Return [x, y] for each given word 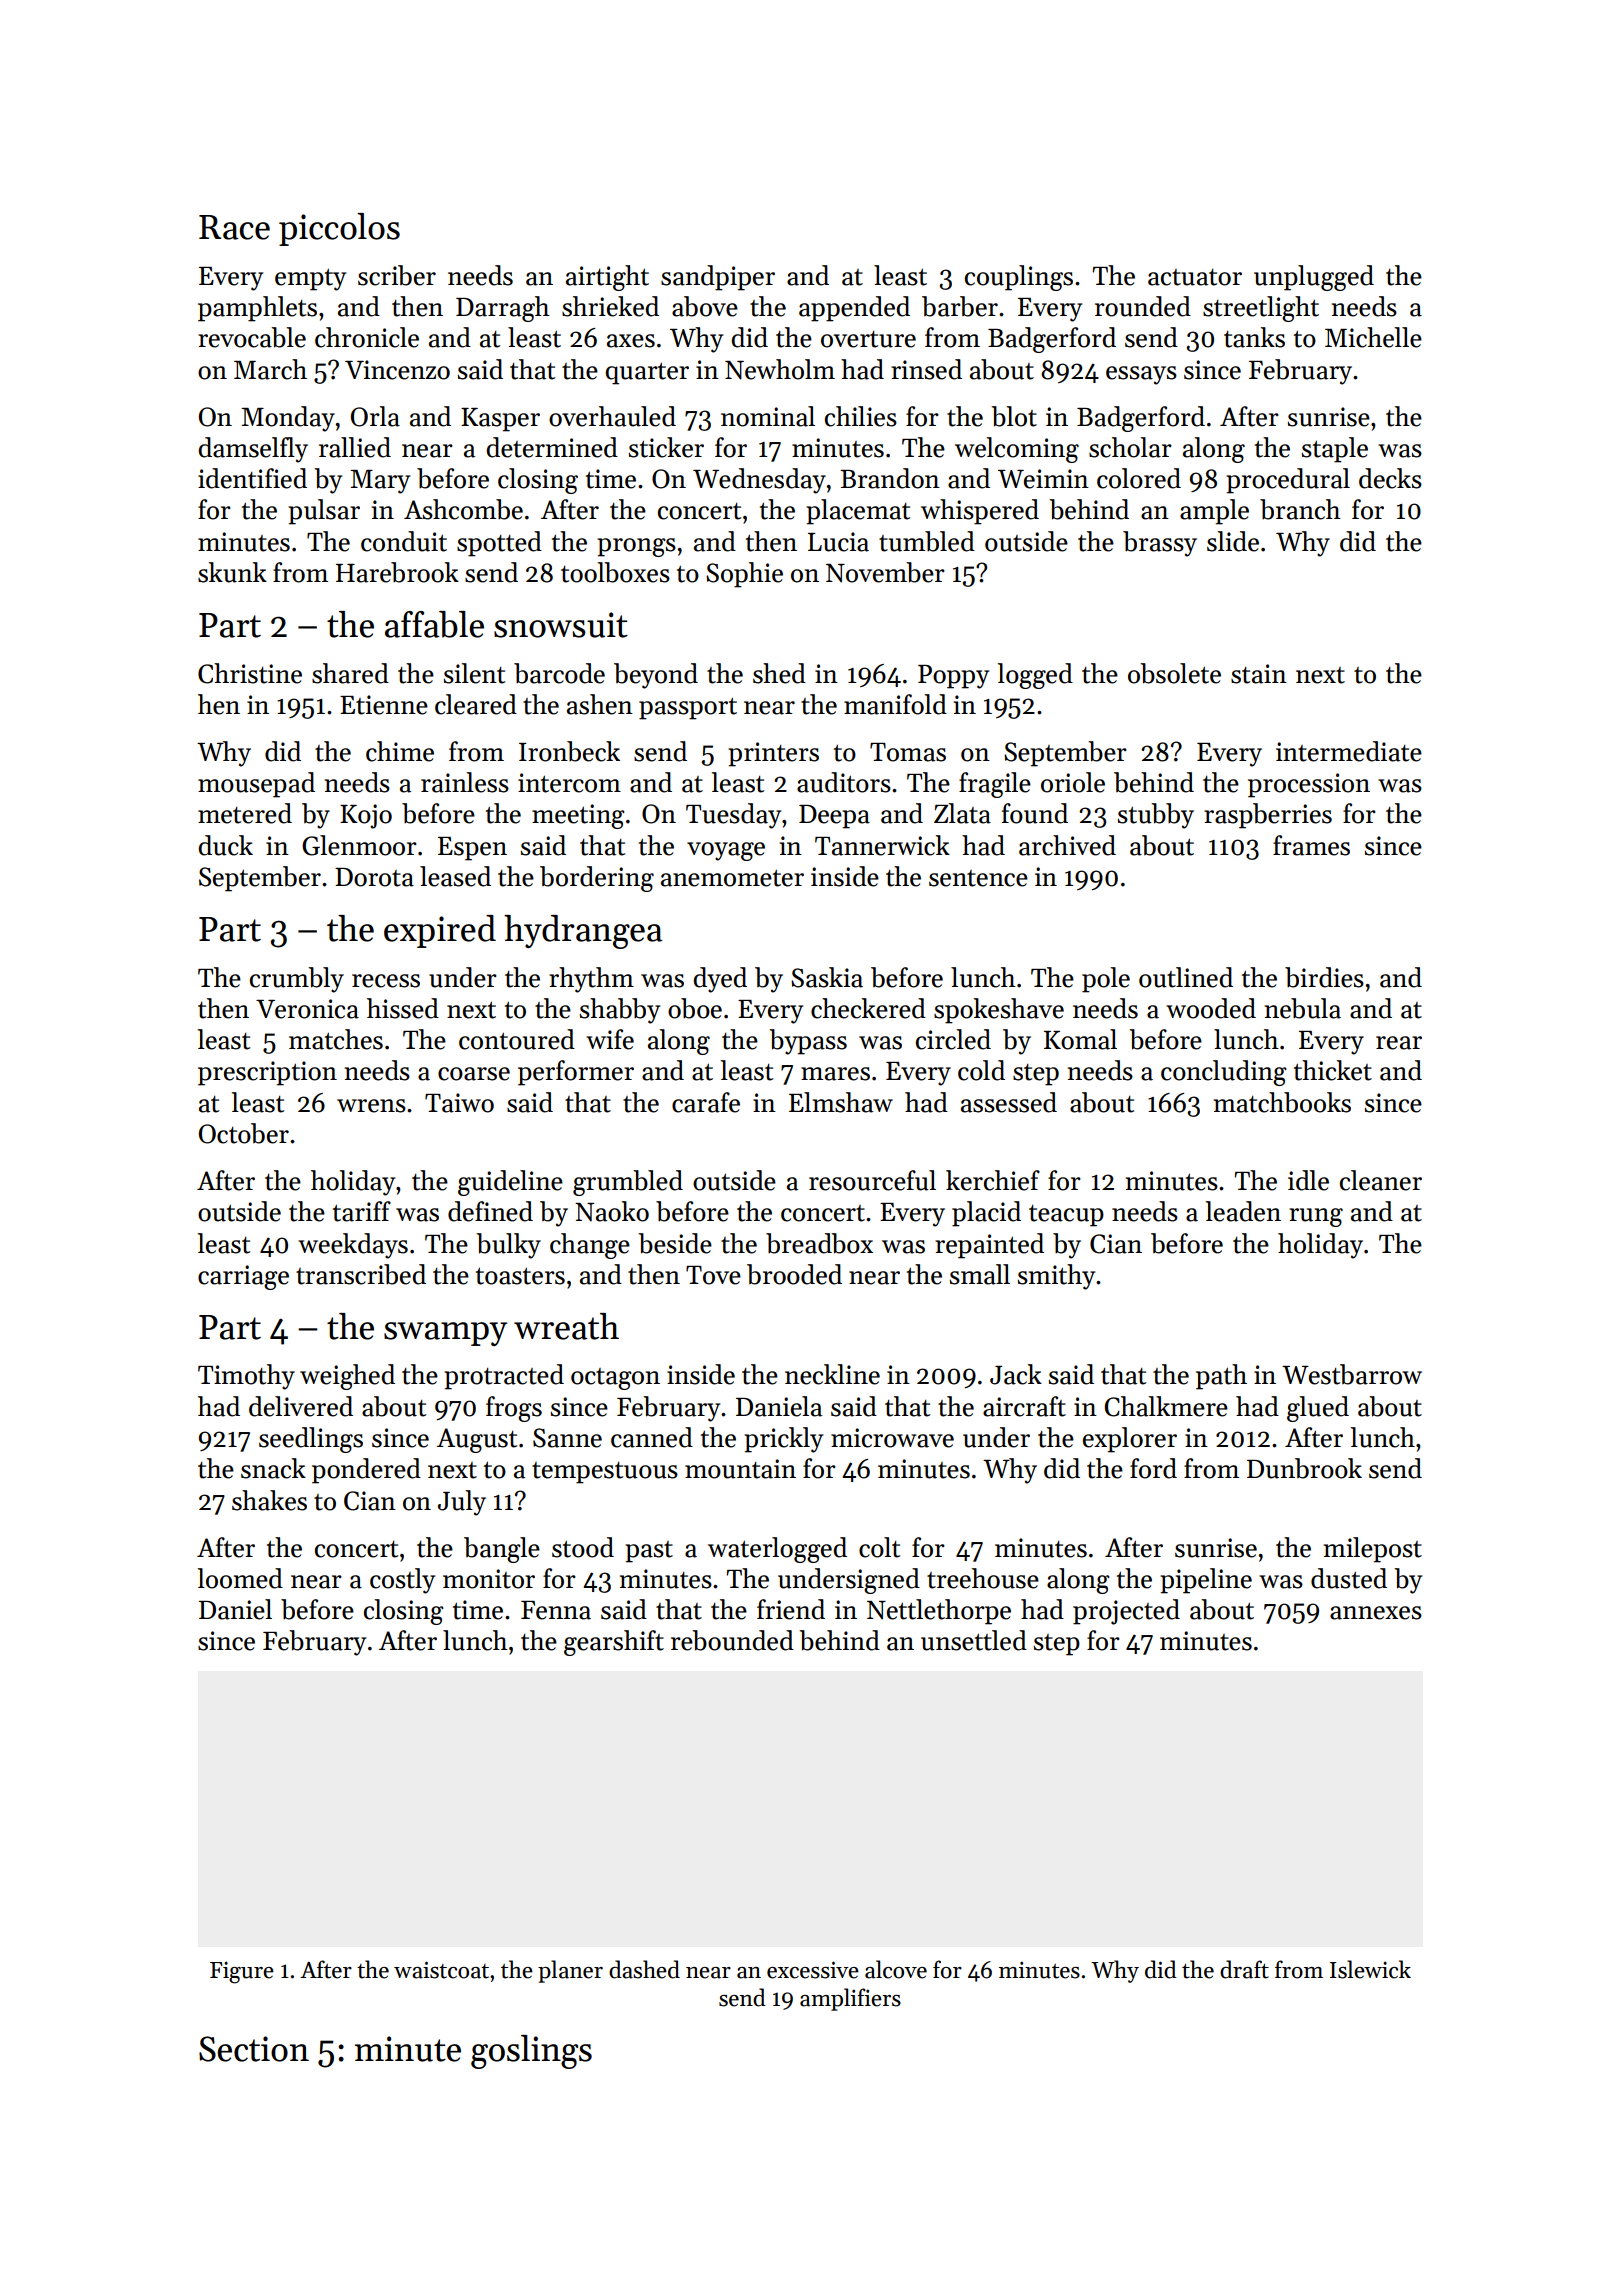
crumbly [297, 980]
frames [1311, 845]
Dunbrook [1304, 1468]
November [885, 572]
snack [273, 1468]
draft [1244, 1969]
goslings [531, 2052]
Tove [713, 1275]
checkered [868, 1008]
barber [960, 306]
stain [1259, 674]
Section [254, 2049]
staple [1335, 450]
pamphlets [257, 309]
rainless [465, 782]
